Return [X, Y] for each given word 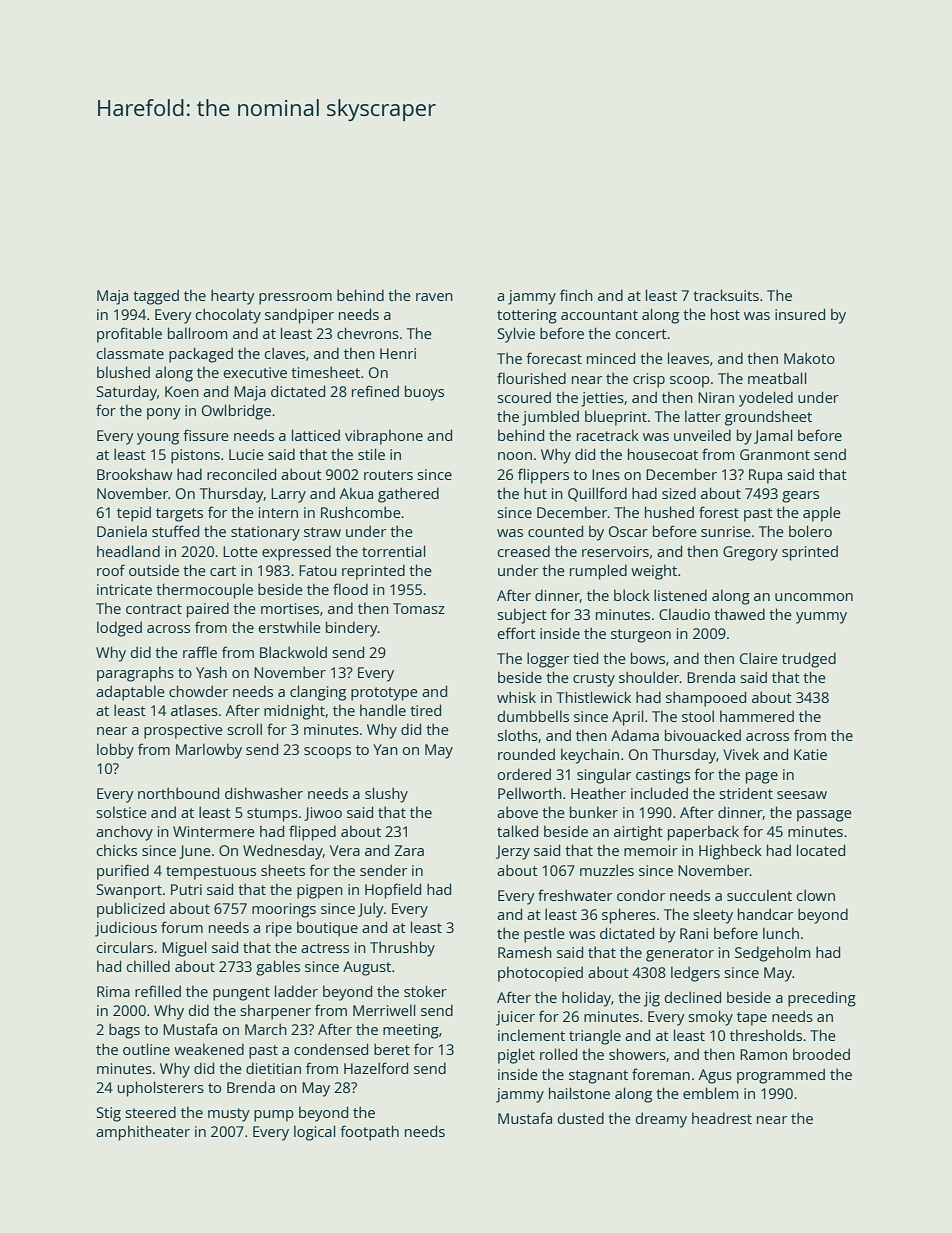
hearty [233, 297]
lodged [119, 629]
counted [555, 531]
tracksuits [726, 295]
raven [434, 297]
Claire [759, 658]
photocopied [540, 974]
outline [146, 1049]
